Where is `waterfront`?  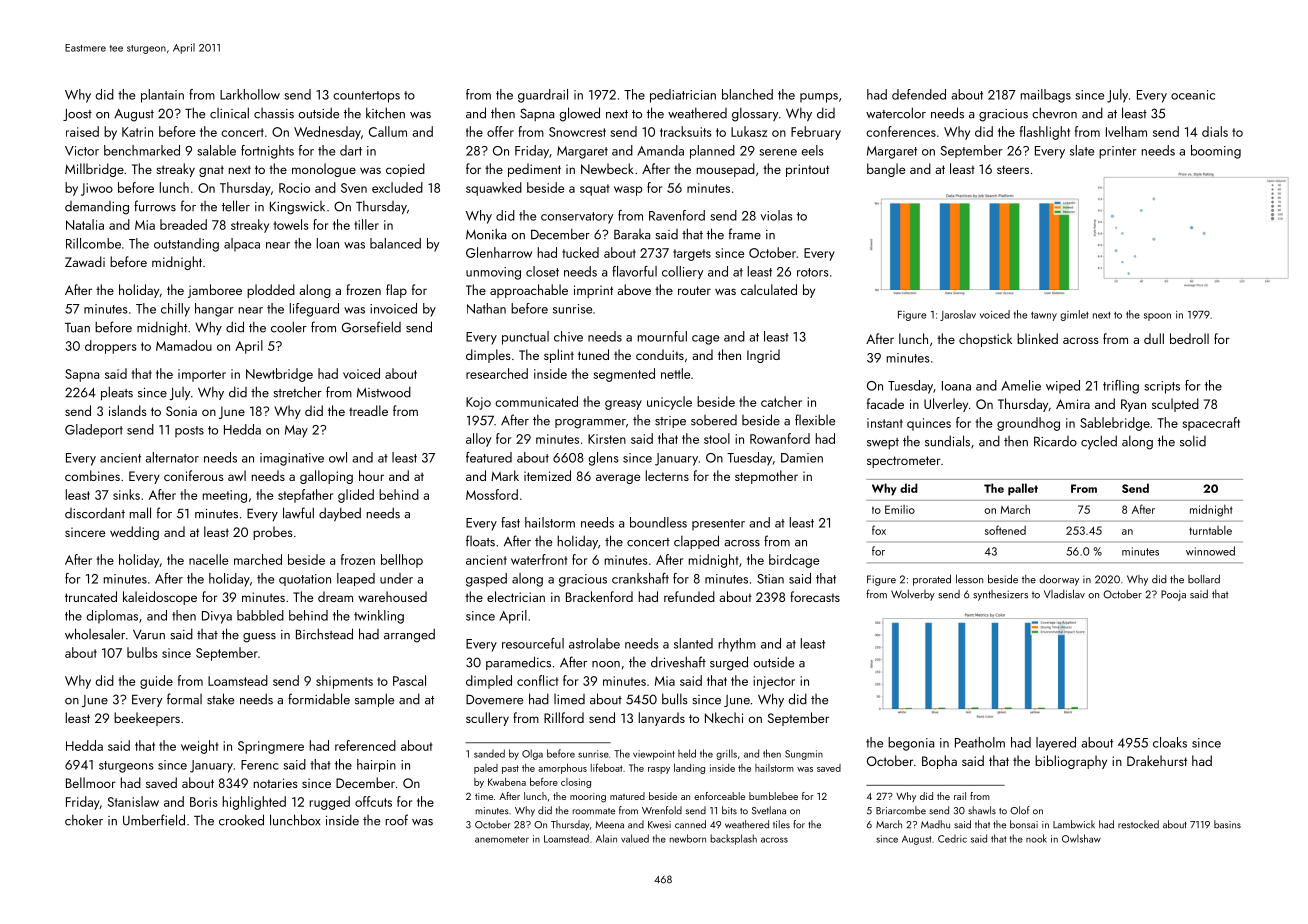 waterfront is located at coordinates (539, 559).
